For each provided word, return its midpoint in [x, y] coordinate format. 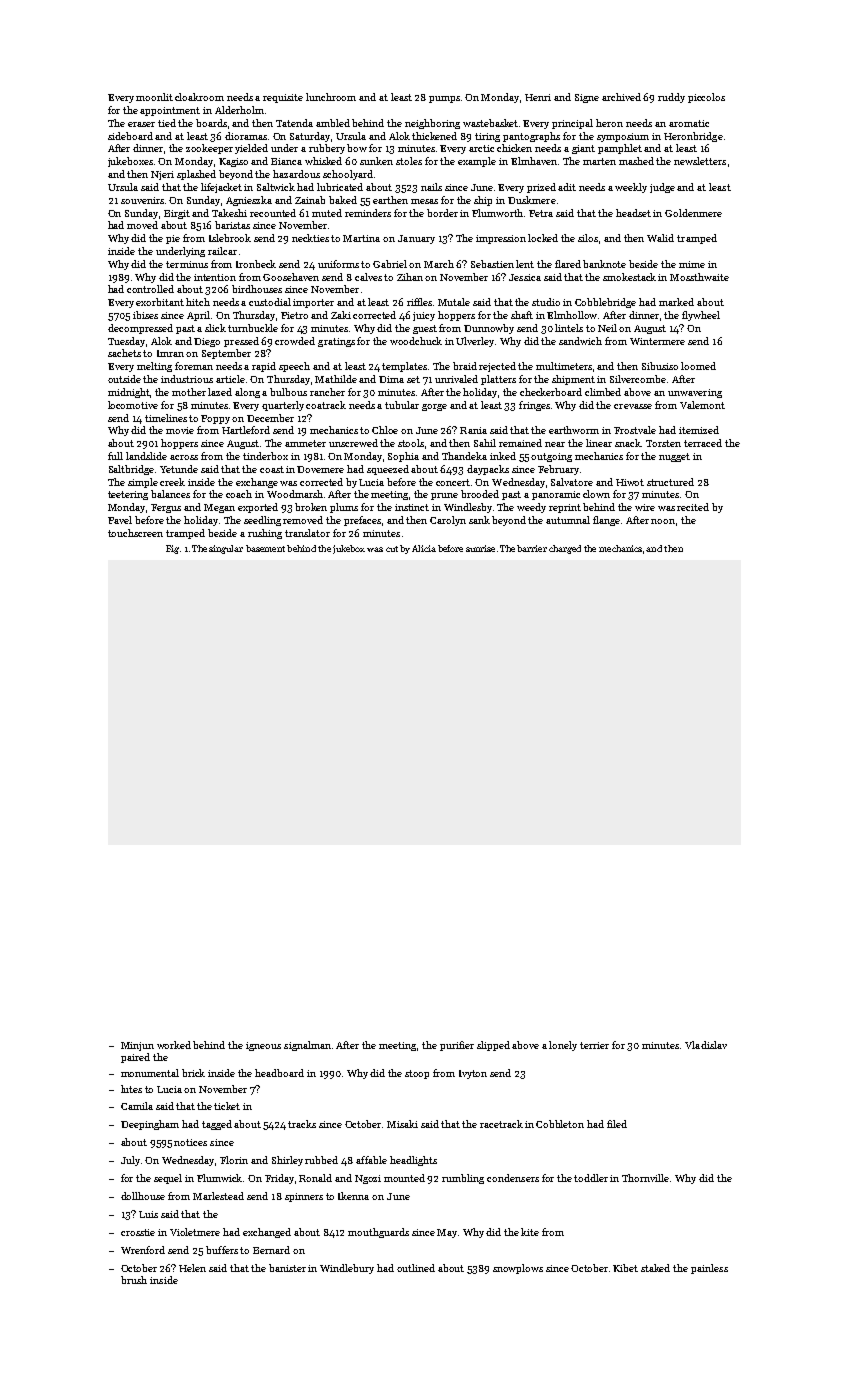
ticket [227, 1106]
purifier [457, 1046]
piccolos [706, 98]
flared [568, 264]
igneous [263, 1046]
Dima [391, 379]
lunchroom [331, 97]
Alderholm [239, 110]
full [115, 456]
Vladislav [706, 1045]
